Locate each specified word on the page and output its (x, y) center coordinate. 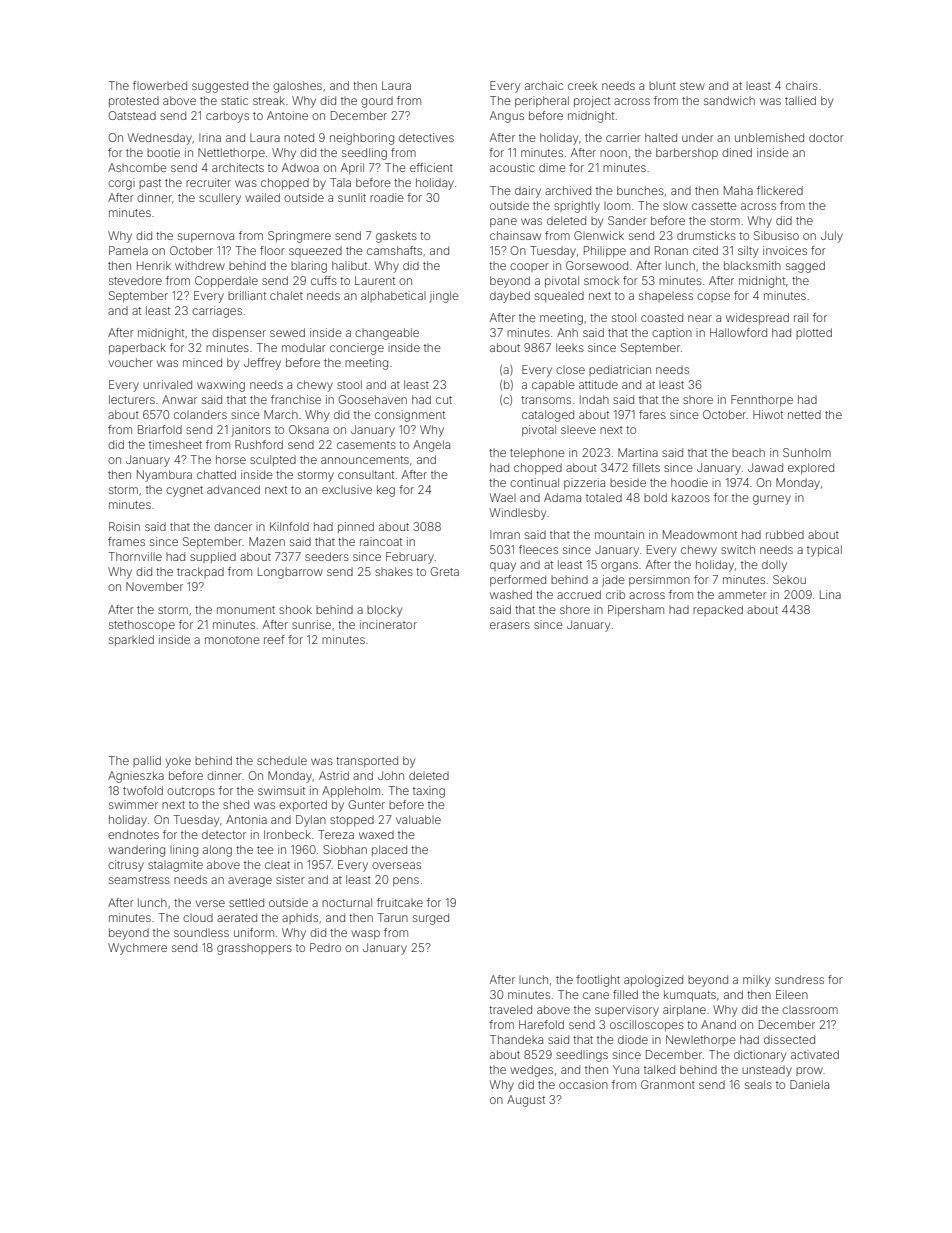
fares (652, 414)
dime (552, 167)
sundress (799, 979)
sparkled (131, 640)
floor (272, 250)
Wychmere (137, 949)
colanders (200, 414)
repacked (718, 610)
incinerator (388, 624)
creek (582, 86)
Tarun (393, 917)
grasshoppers (254, 949)
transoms (546, 400)
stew (692, 86)
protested (134, 101)
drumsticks (706, 235)
